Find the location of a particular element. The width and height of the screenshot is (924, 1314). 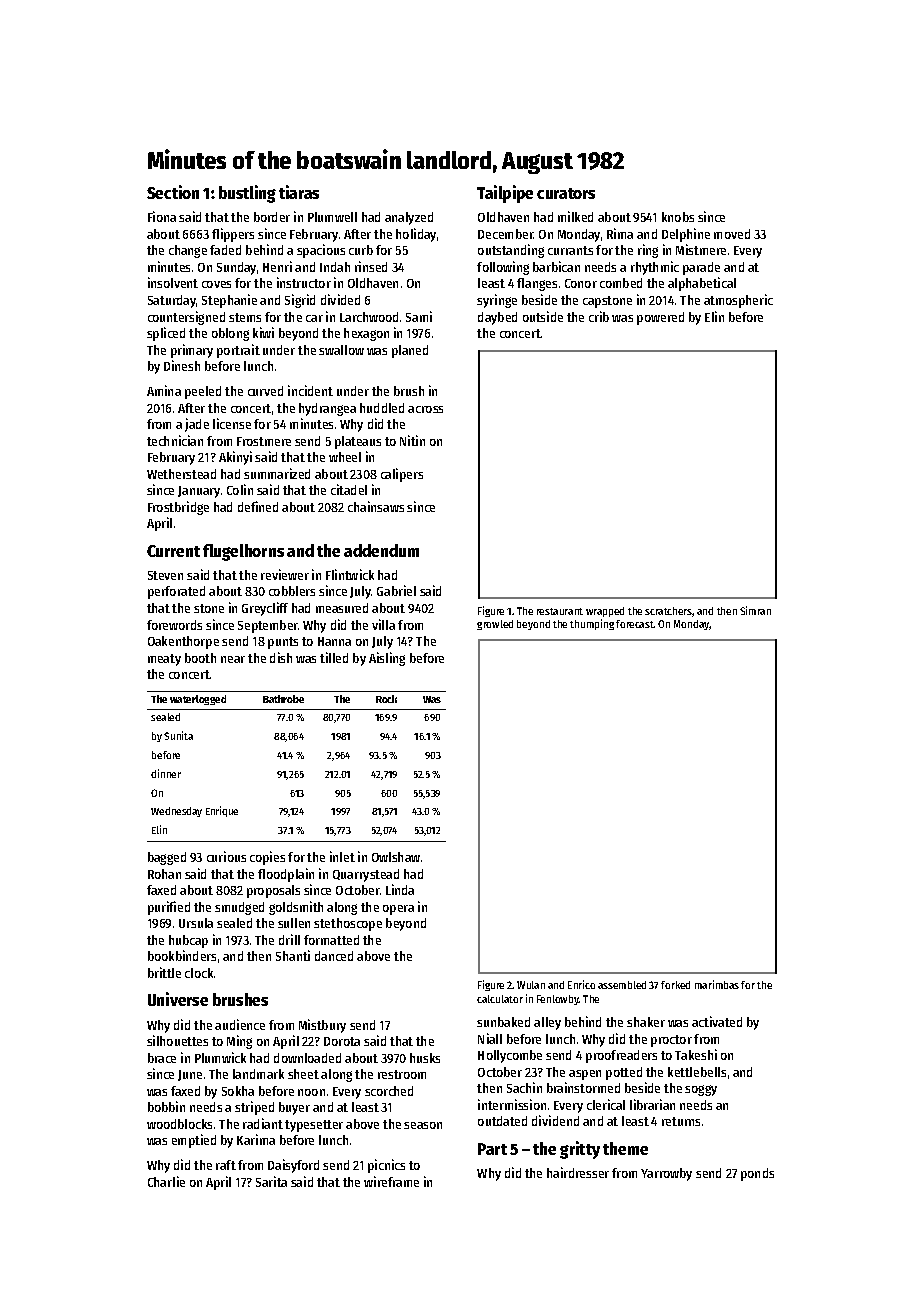

Stephanie is located at coordinates (229, 301).
